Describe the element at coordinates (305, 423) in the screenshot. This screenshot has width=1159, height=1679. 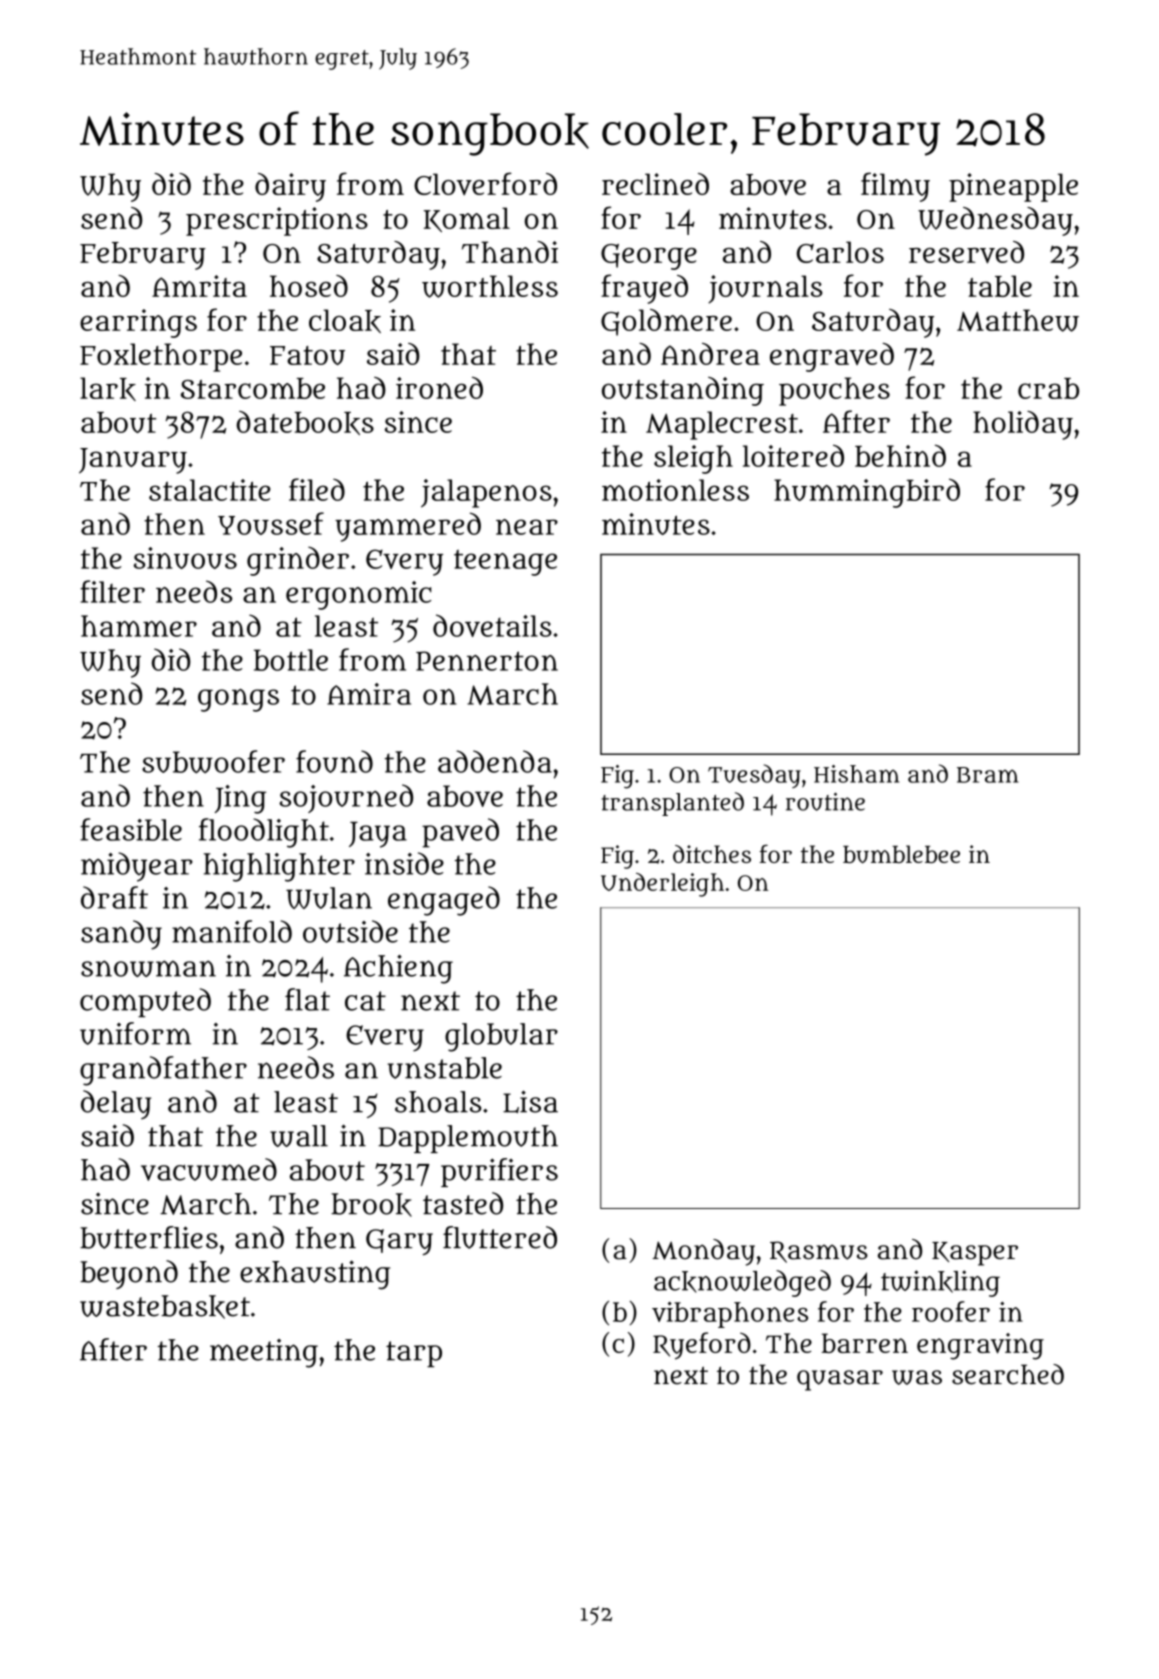
I see `datebooks` at that location.
